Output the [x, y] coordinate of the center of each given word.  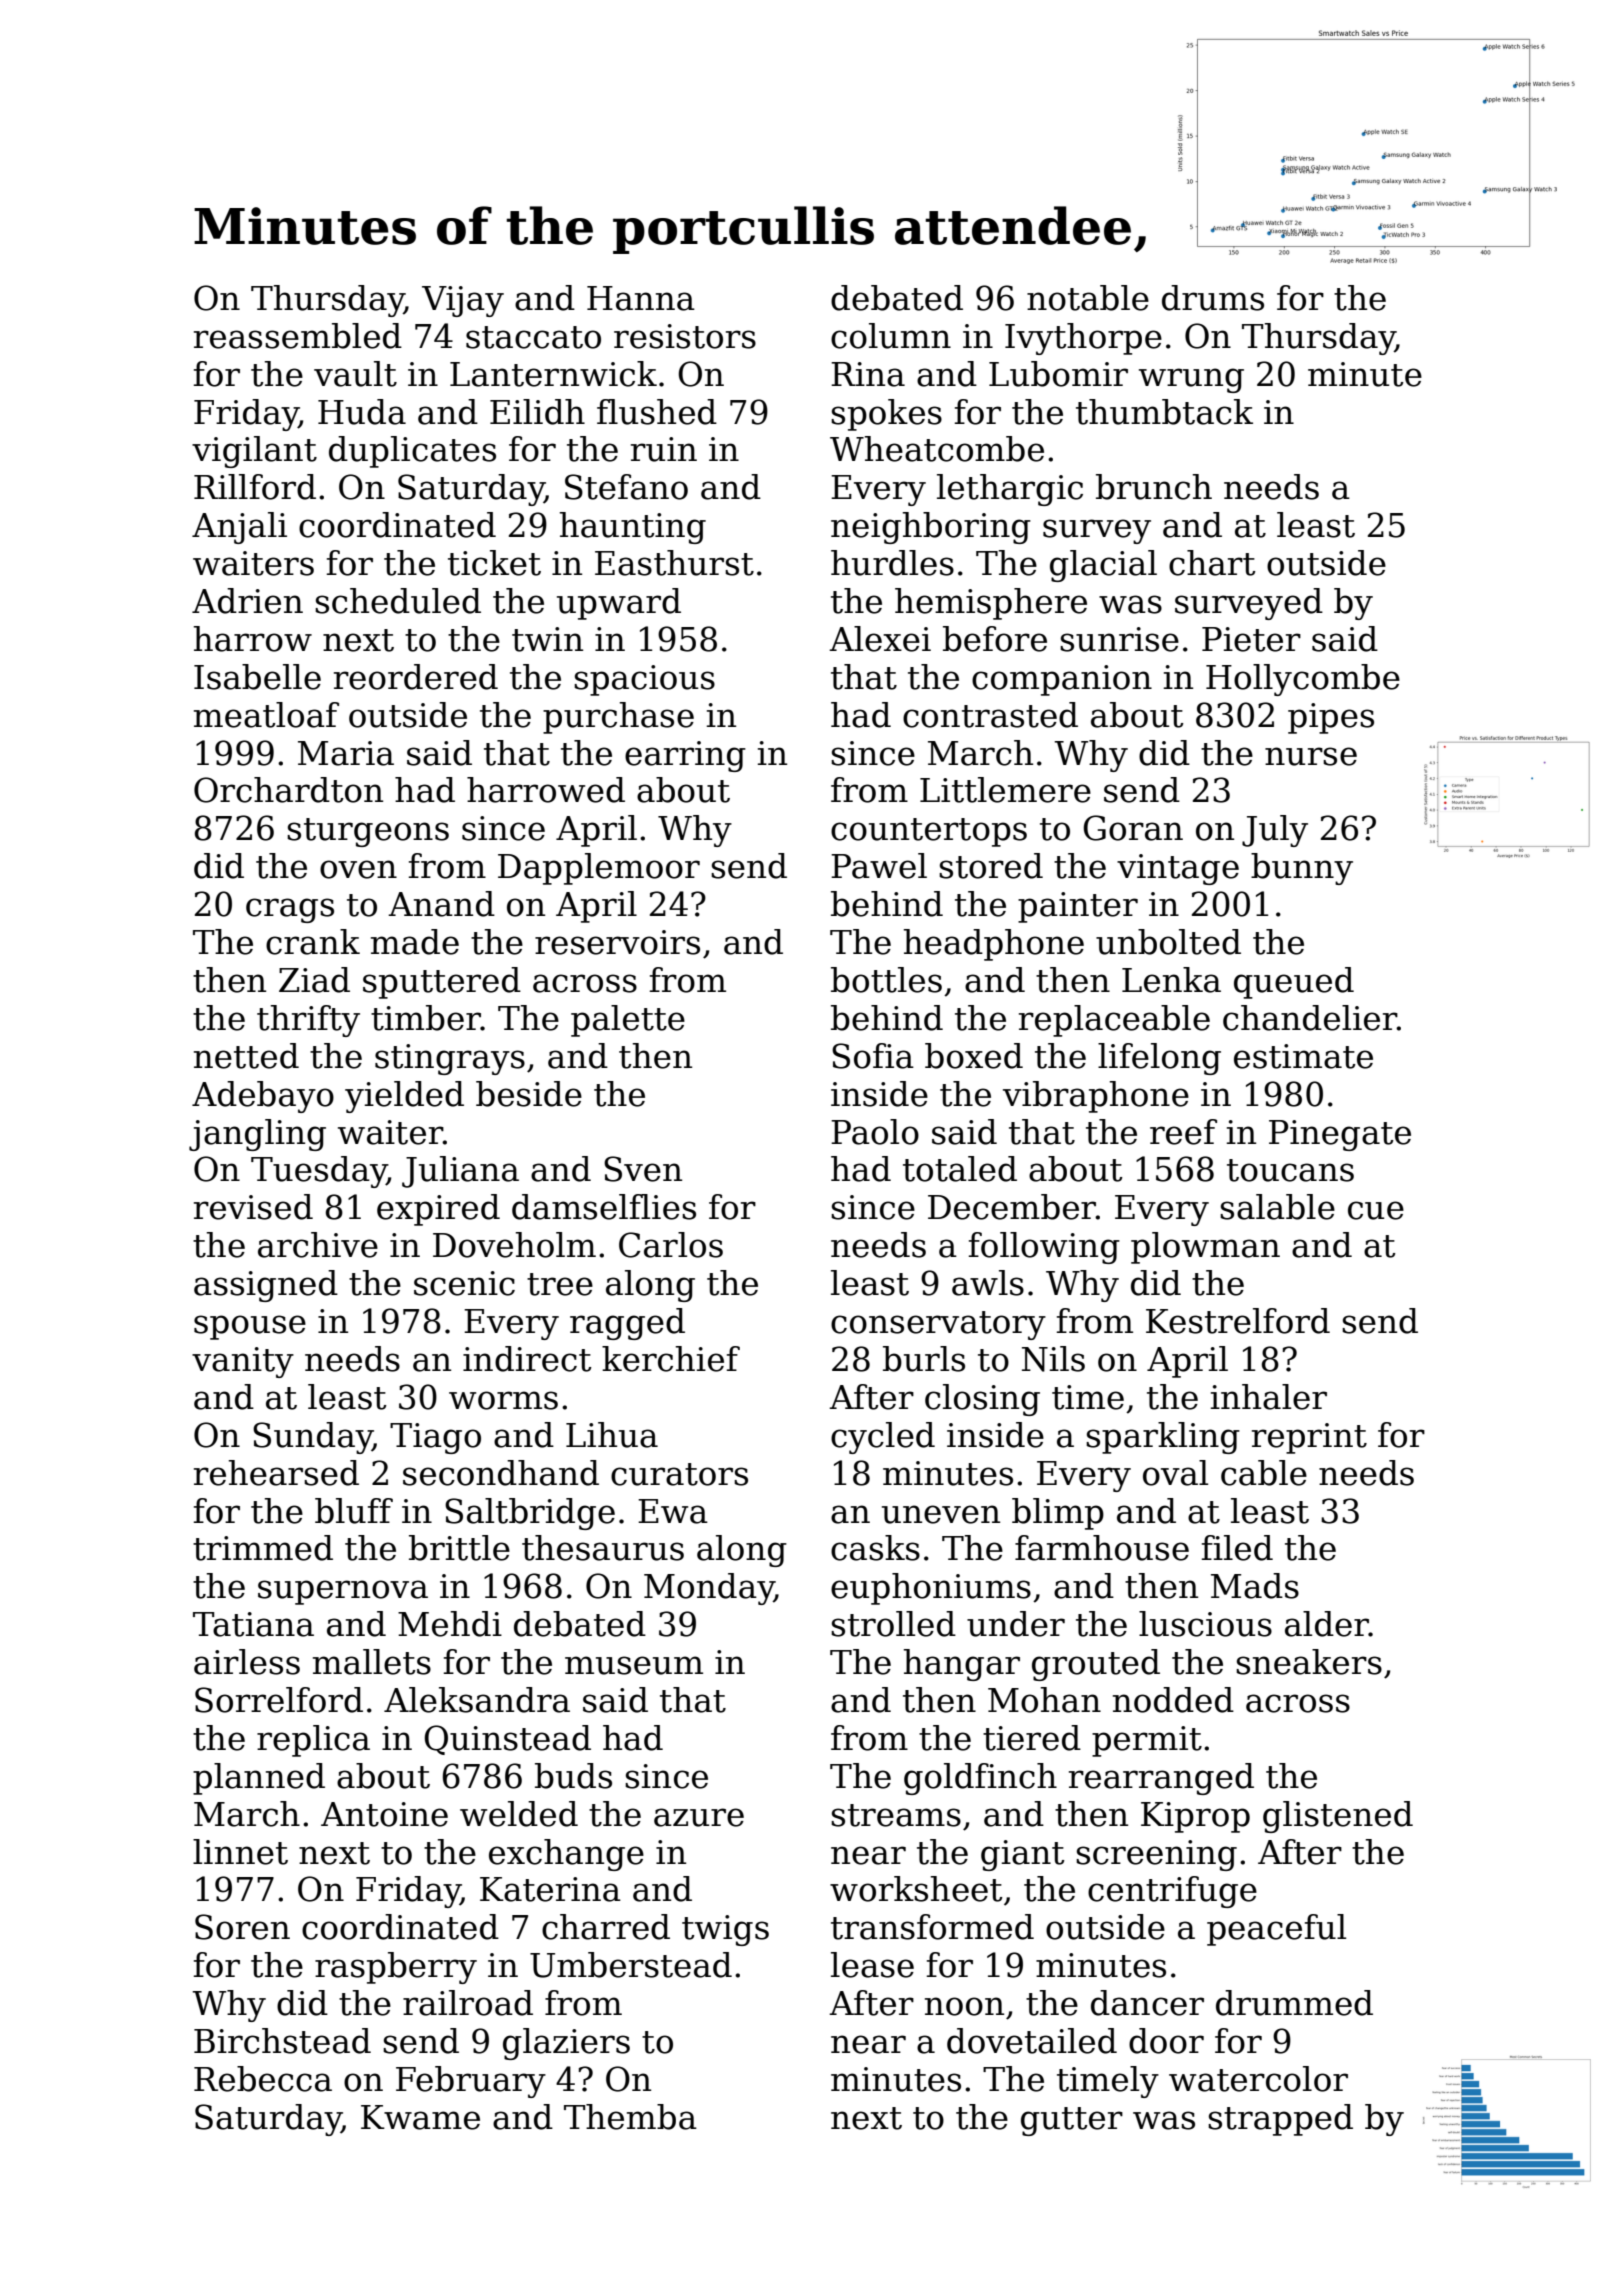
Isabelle [257, 677]
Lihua [612, 1435]
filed [1237, 1548]
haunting [633, 528]
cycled [883, 1438]
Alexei [880, 639]
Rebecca [263, 2079]
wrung [1191, 380]
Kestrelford [1238, 1321]
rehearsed [276, 1473]
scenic [464, 1283]
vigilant [254, 452]
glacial [1103, 566]
